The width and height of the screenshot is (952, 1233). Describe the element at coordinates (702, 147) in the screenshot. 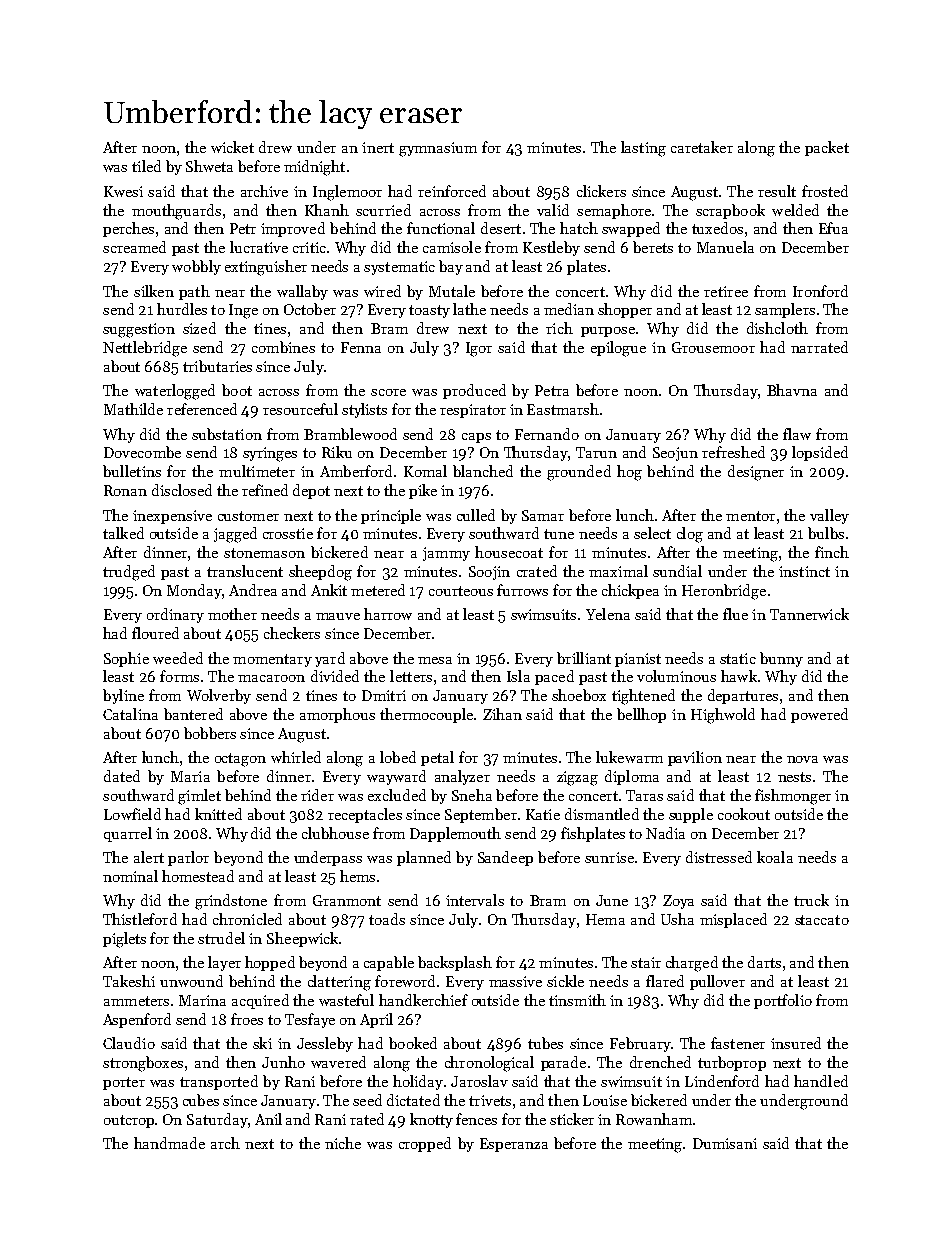

I see `caretaker` at that location.
